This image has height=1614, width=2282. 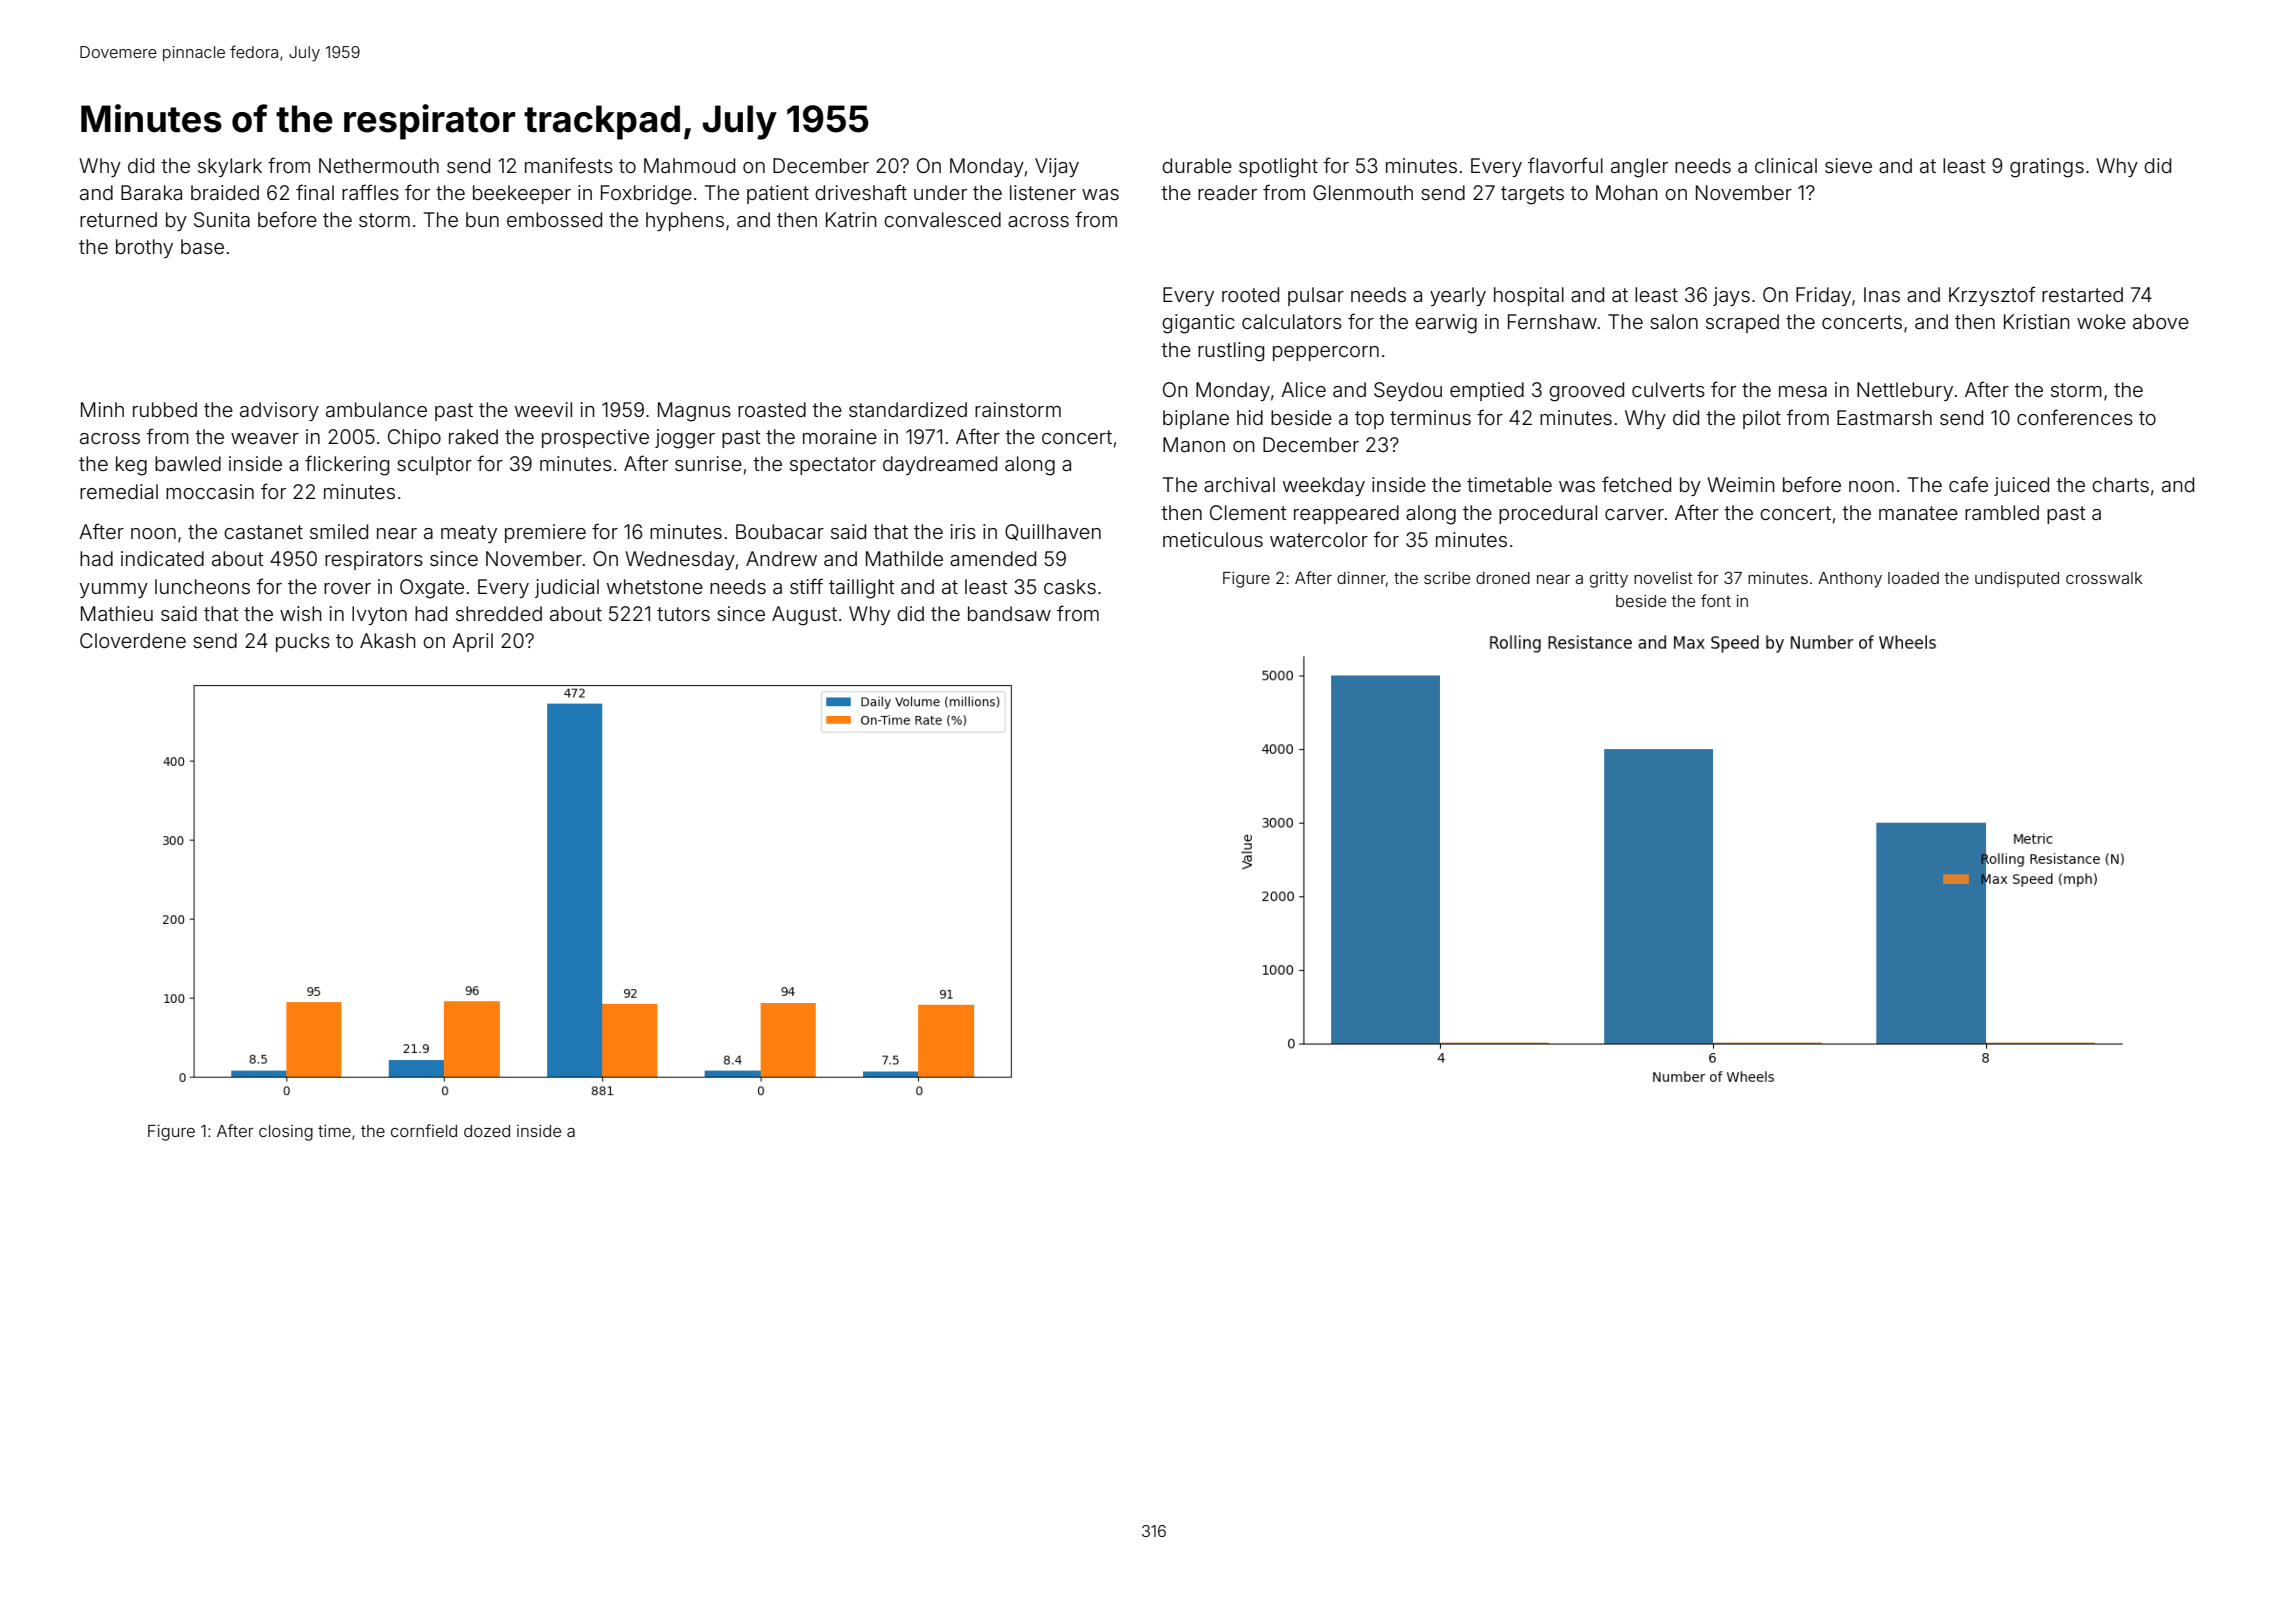 I want to click on Eastmarsh, so click(x=1884, y=417).
